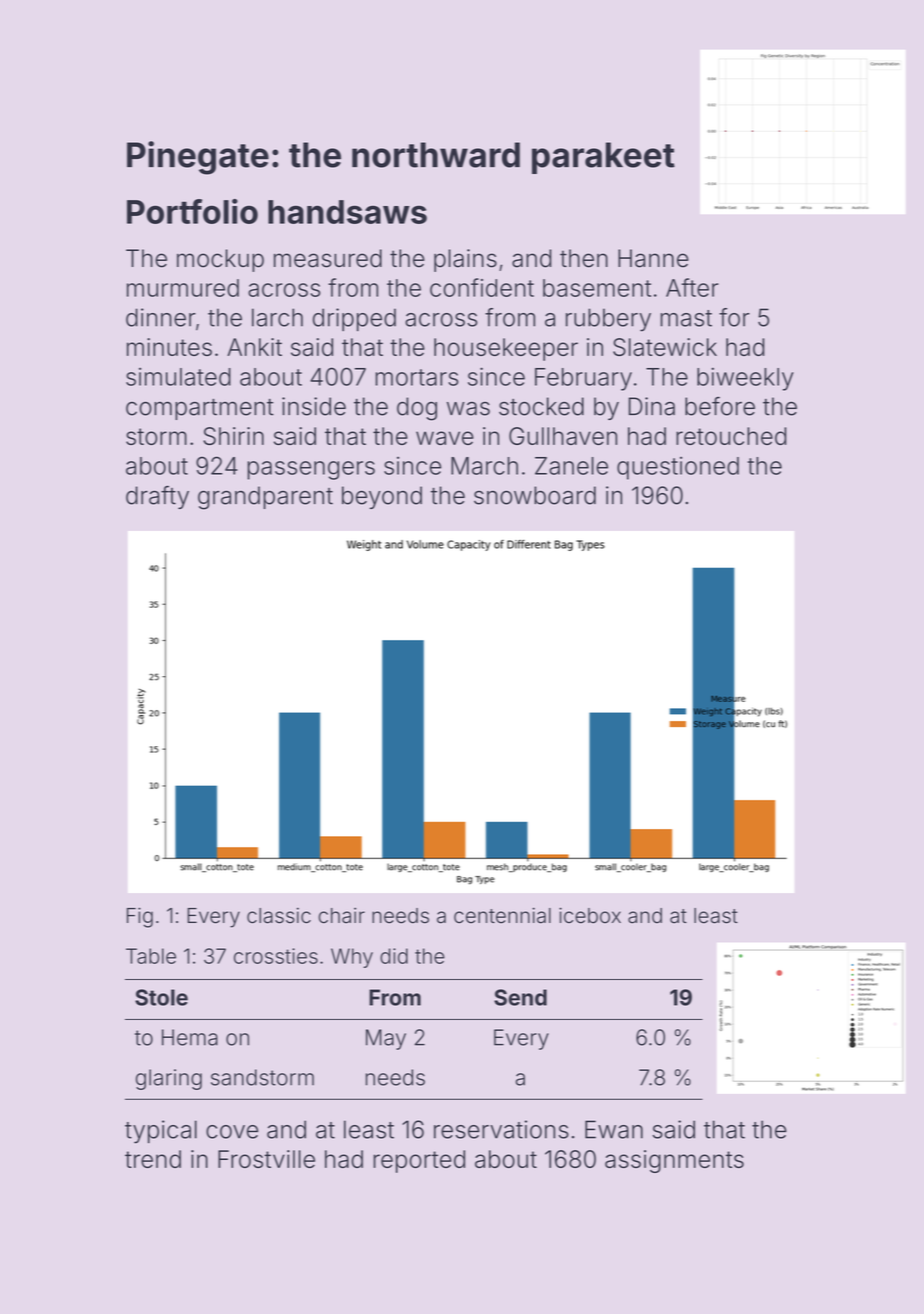 The image size is (924, 1314). What do you see at coordinates (232, 1132) in the page?
I see `cove` at bounding box center [232, 1132].
